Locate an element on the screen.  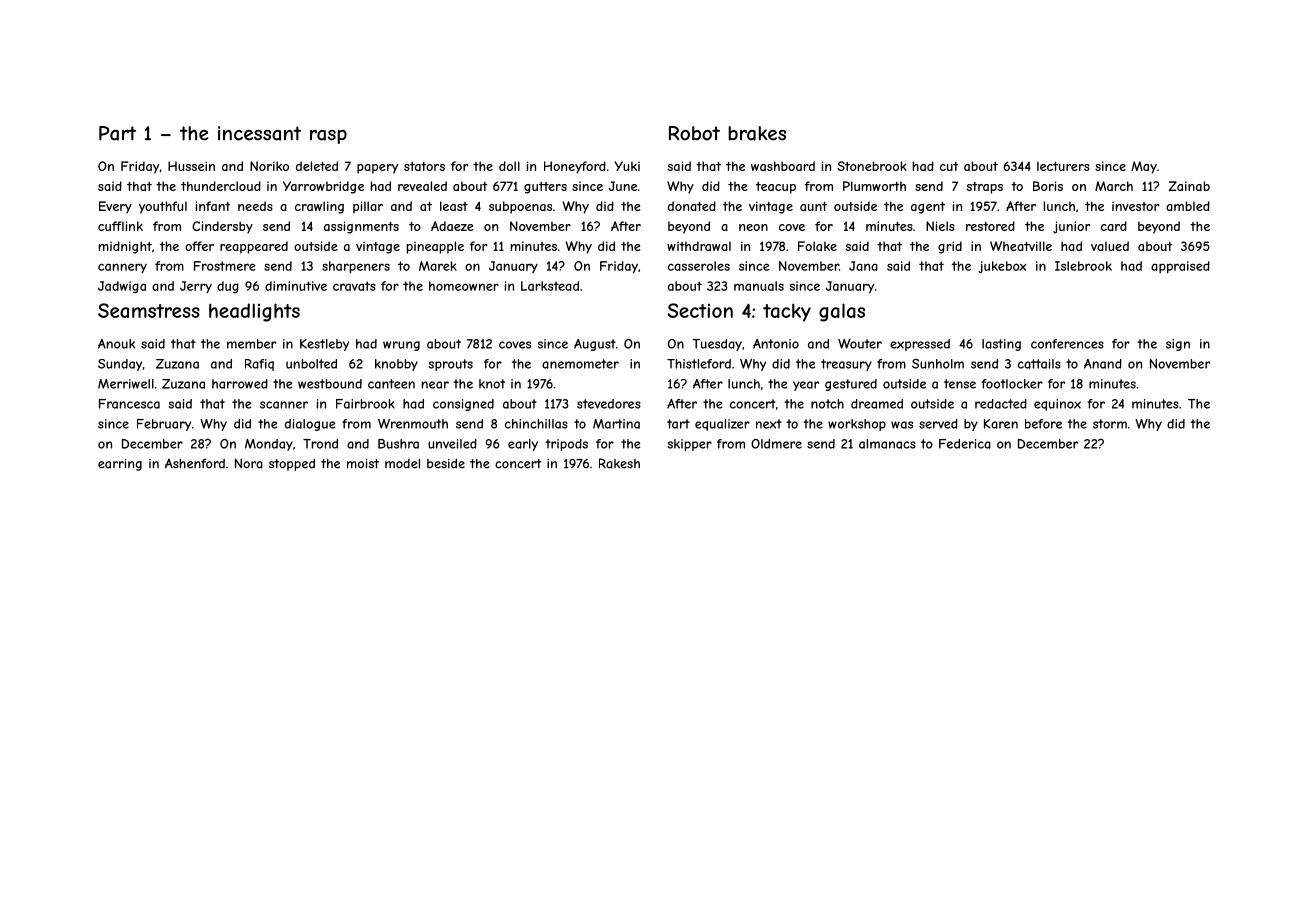
Niels is located at coordinates (940, 226).
